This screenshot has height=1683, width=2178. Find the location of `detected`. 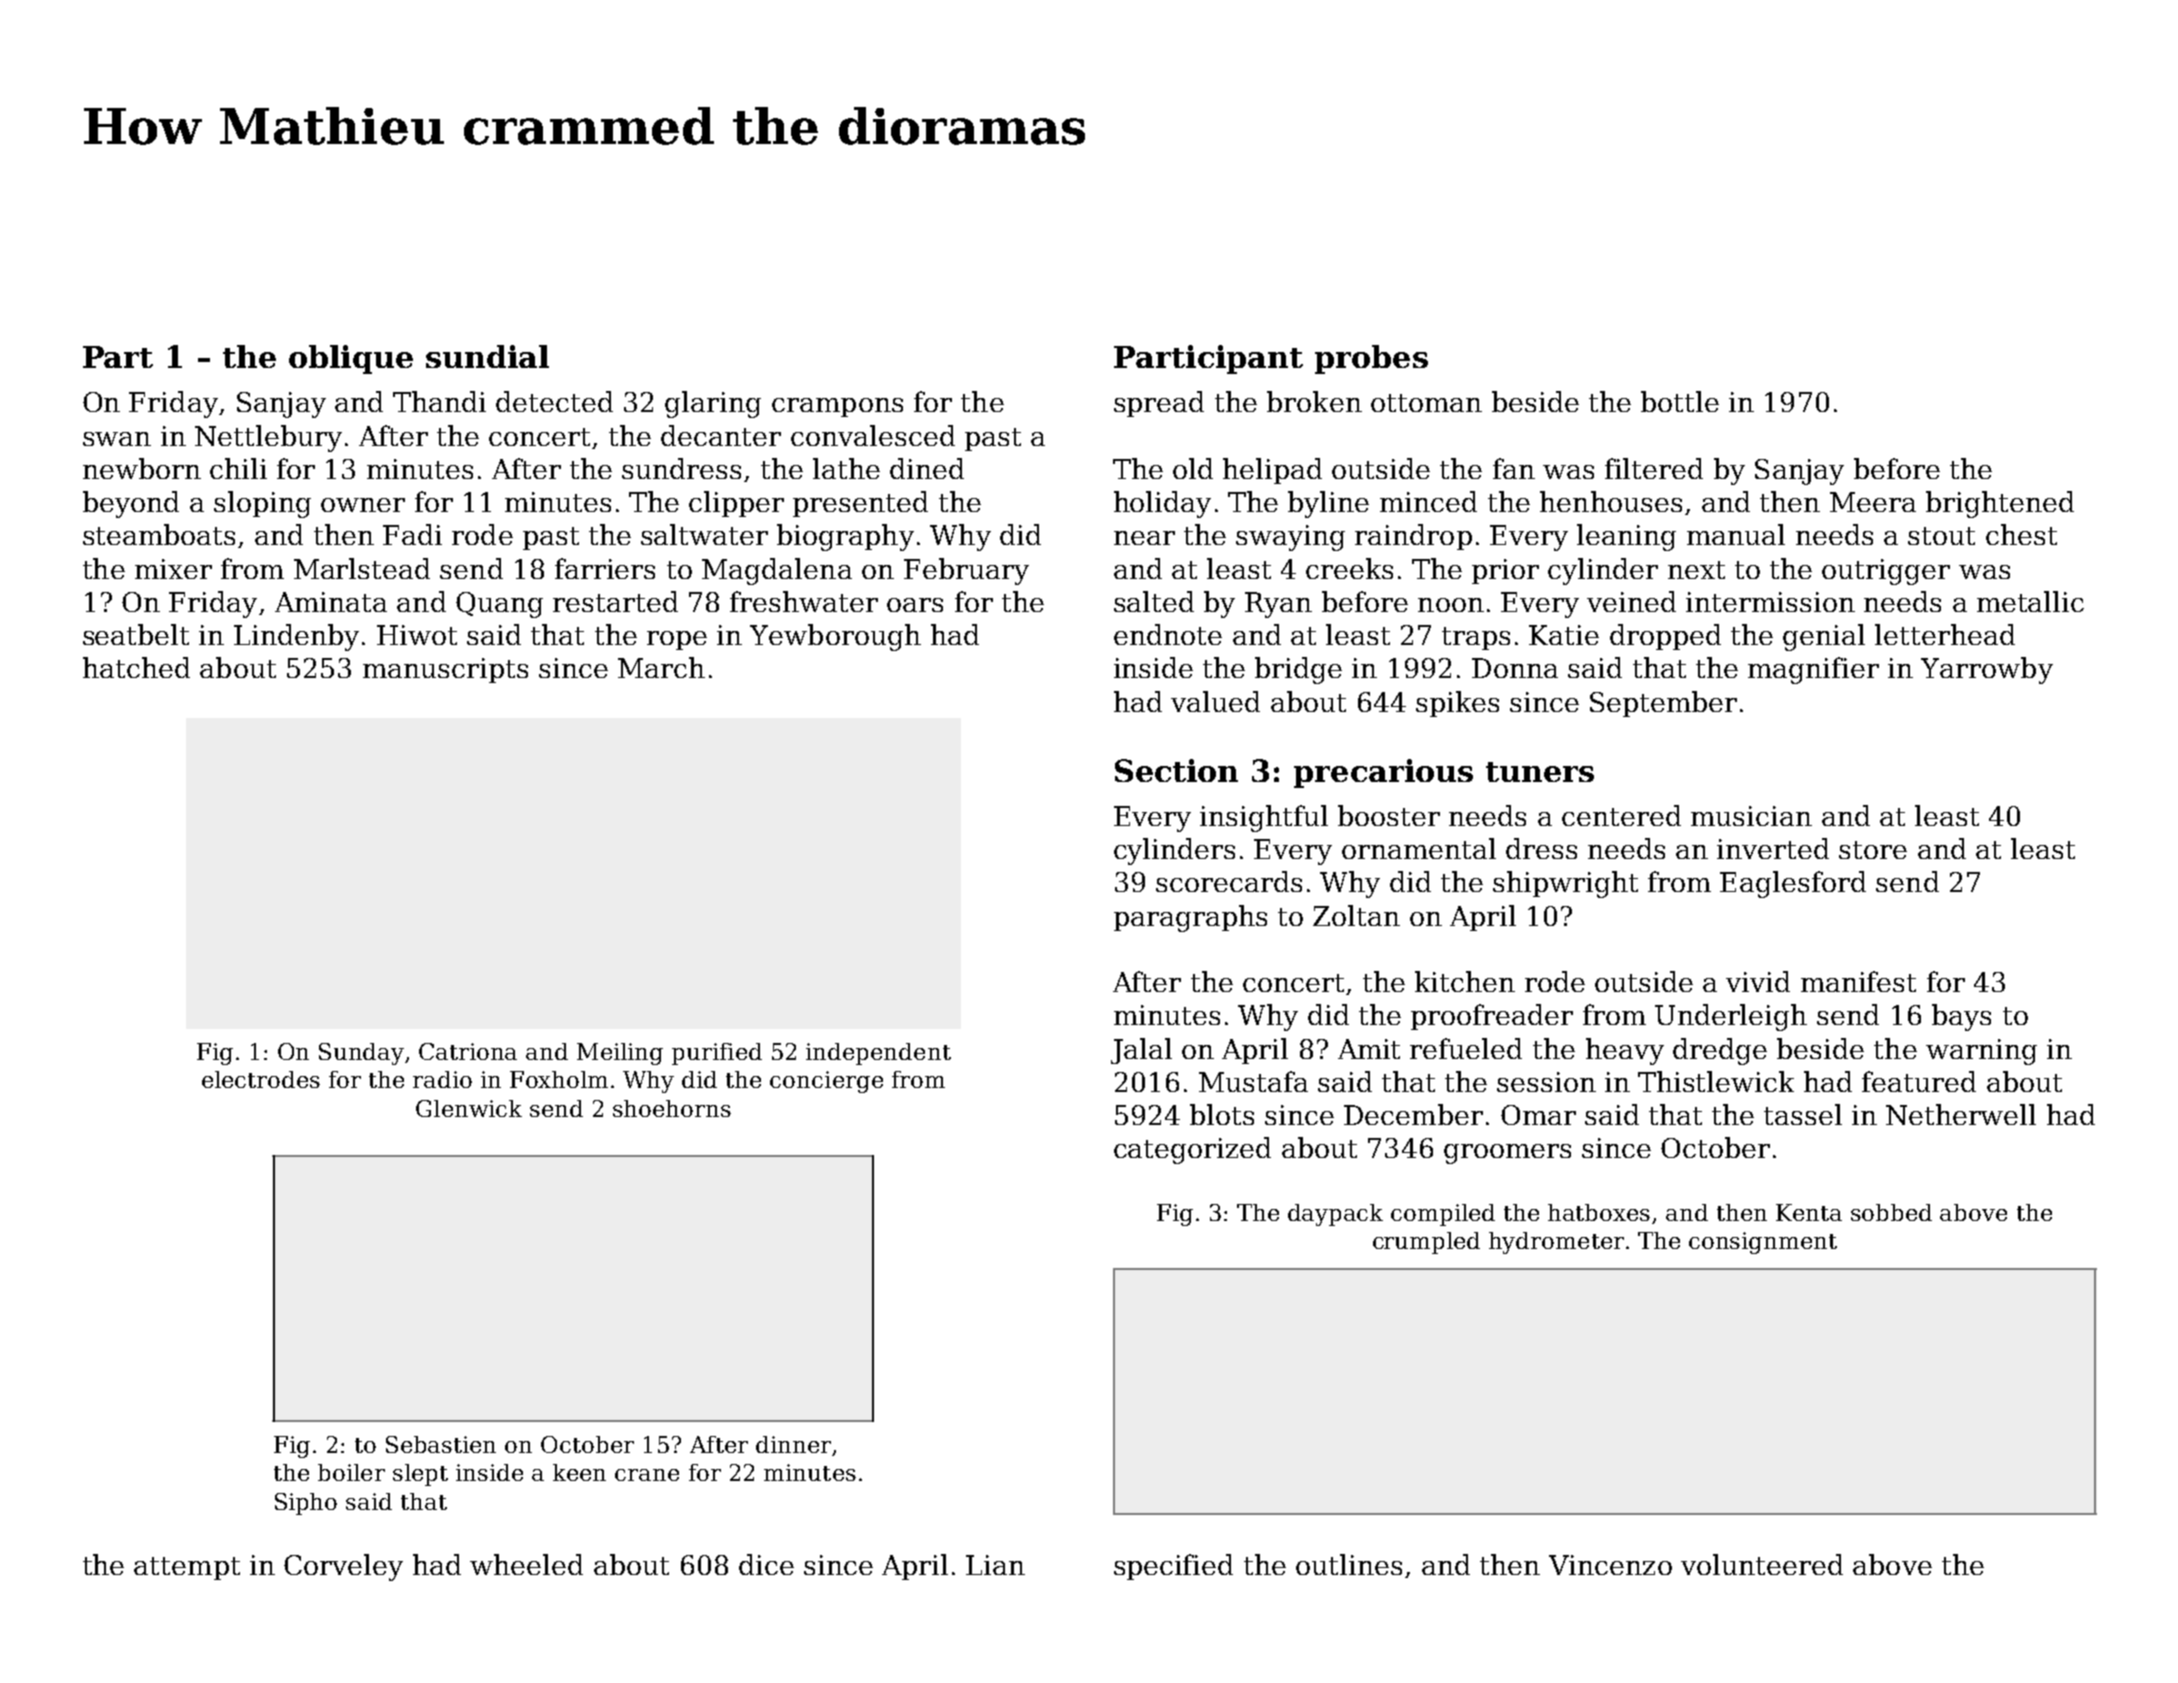

detected is located at coordinates (554, 401).
